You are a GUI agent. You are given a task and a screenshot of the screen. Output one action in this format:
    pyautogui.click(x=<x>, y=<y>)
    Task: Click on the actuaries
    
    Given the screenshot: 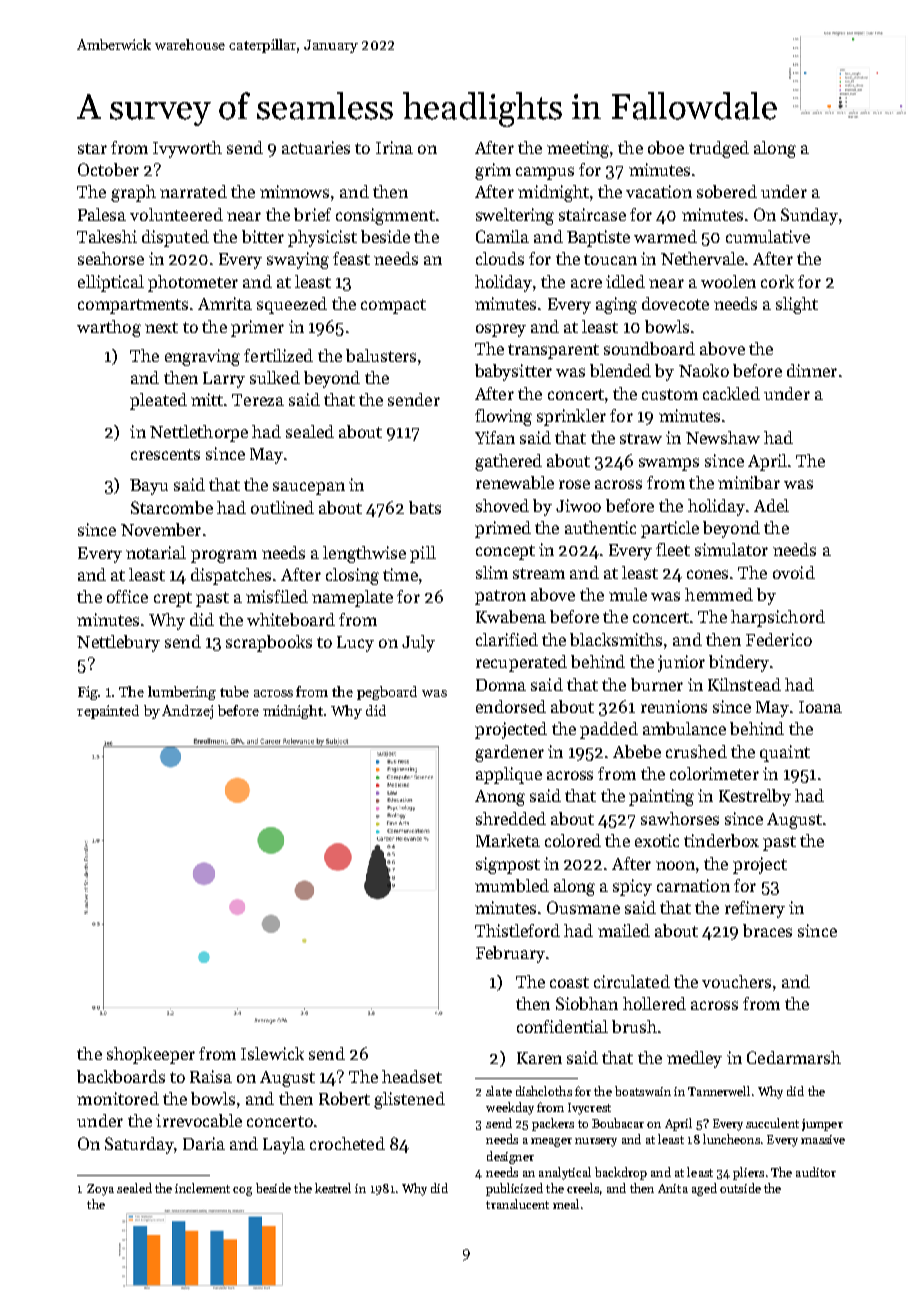 What is the action you would take?
    pyautogui.click(x=316, y=147)
